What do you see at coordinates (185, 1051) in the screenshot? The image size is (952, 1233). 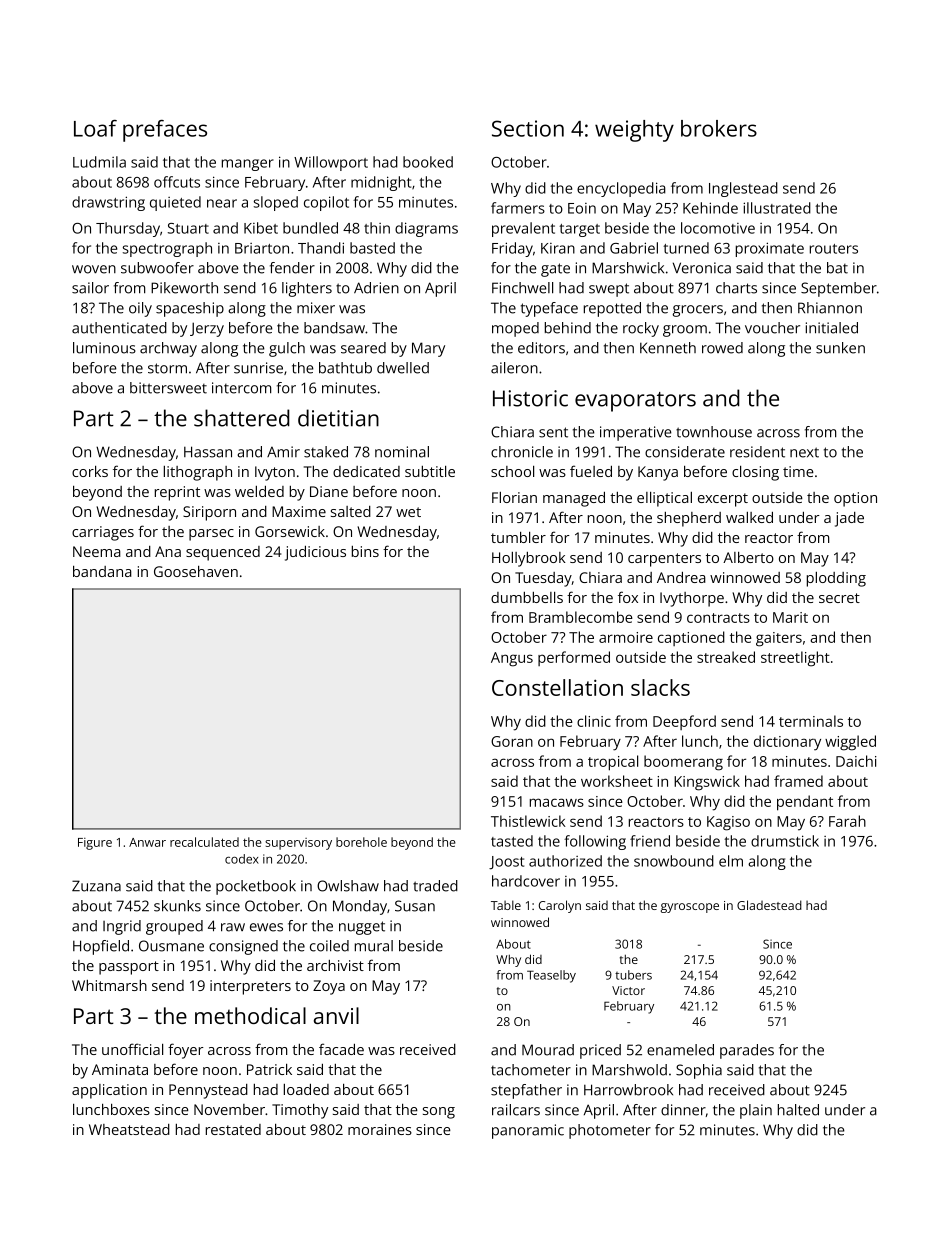 I see `foyer` at bounding box center [185, 1051].
